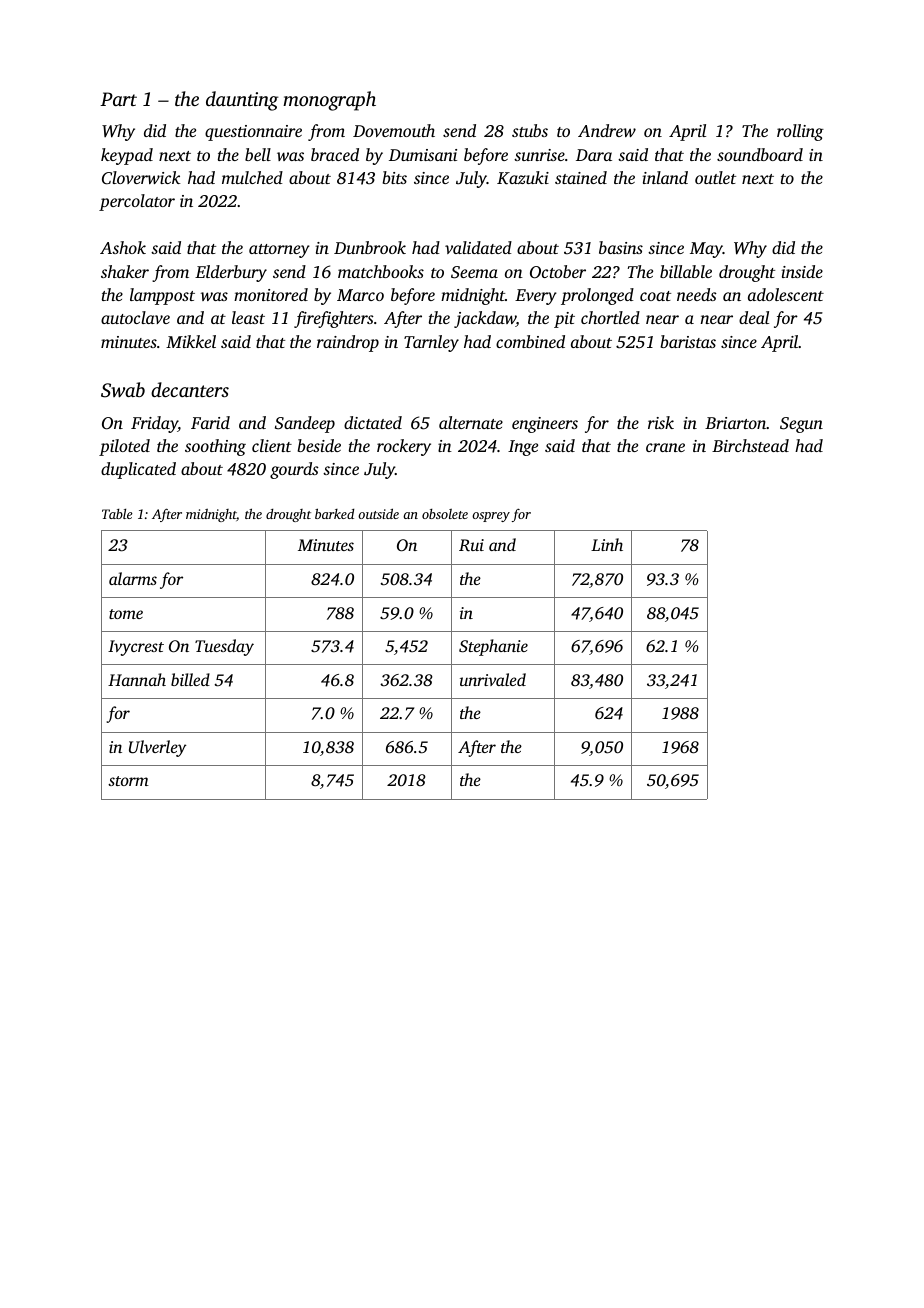  What do you see at coordinates (334, 319) in the image?
I see `firefighters` at bounding box center [334, 319].
